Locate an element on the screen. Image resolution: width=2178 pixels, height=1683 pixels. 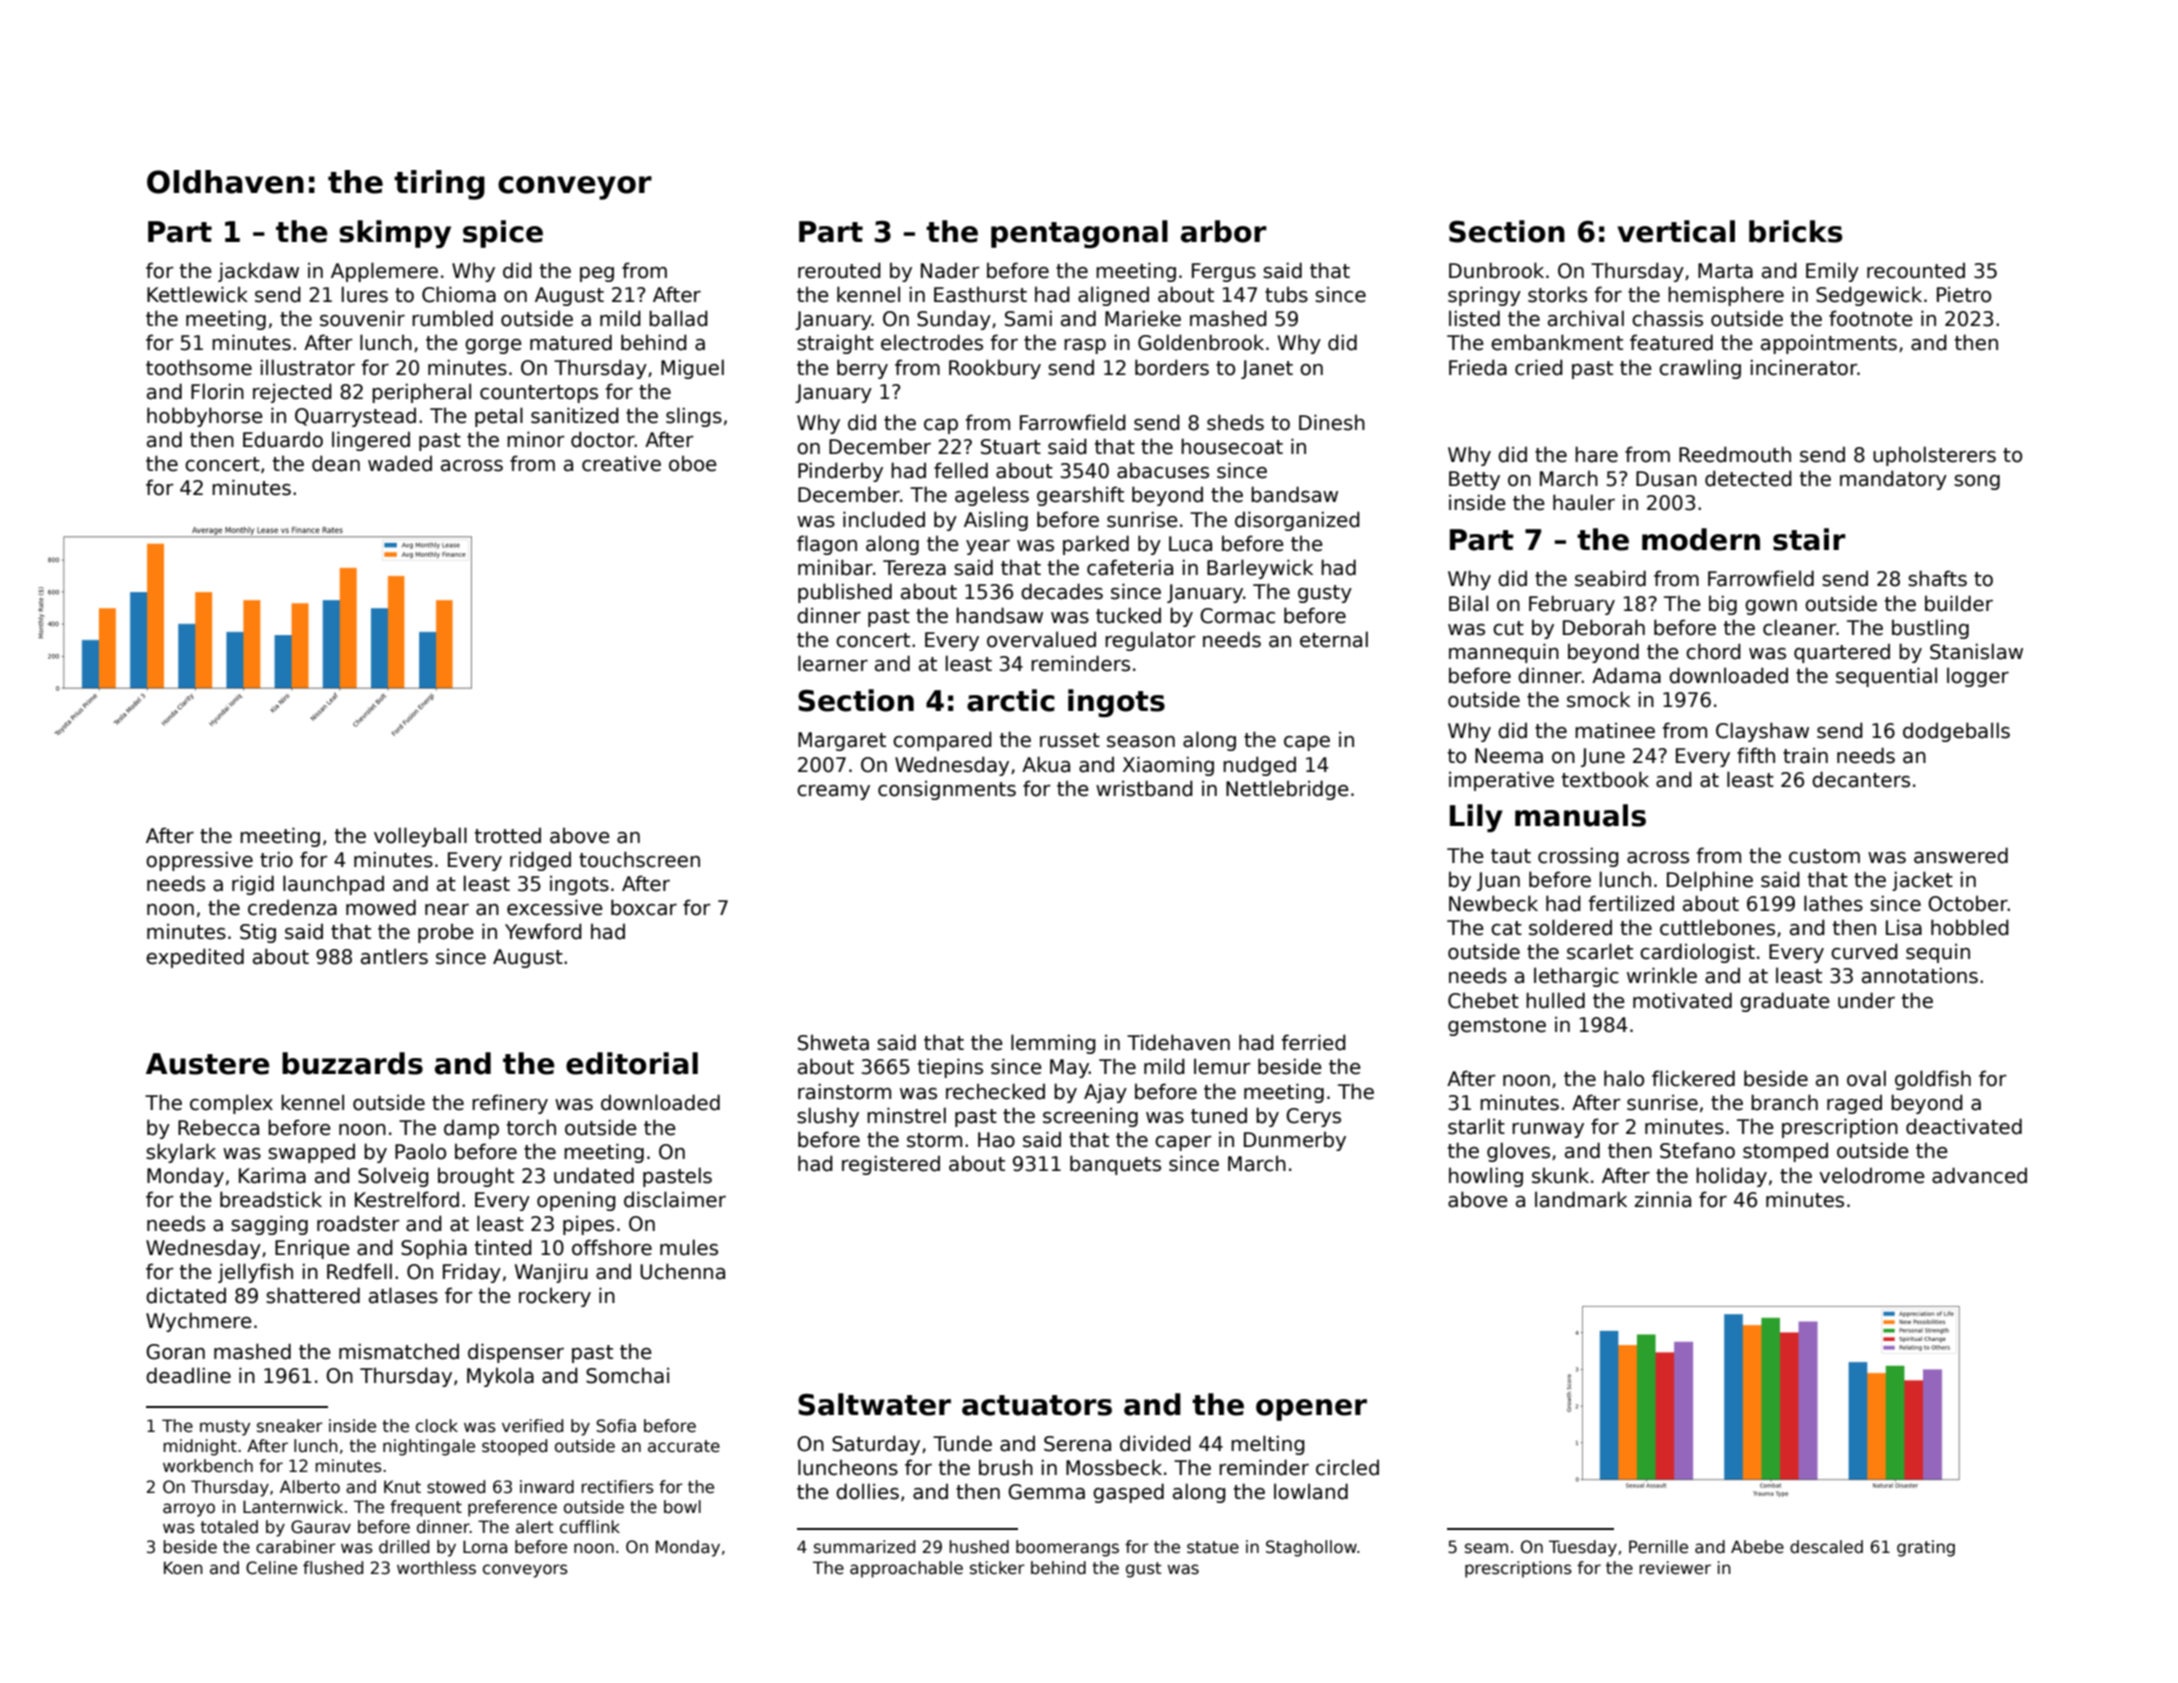
bricks is located at coordinates (1796, 231).
